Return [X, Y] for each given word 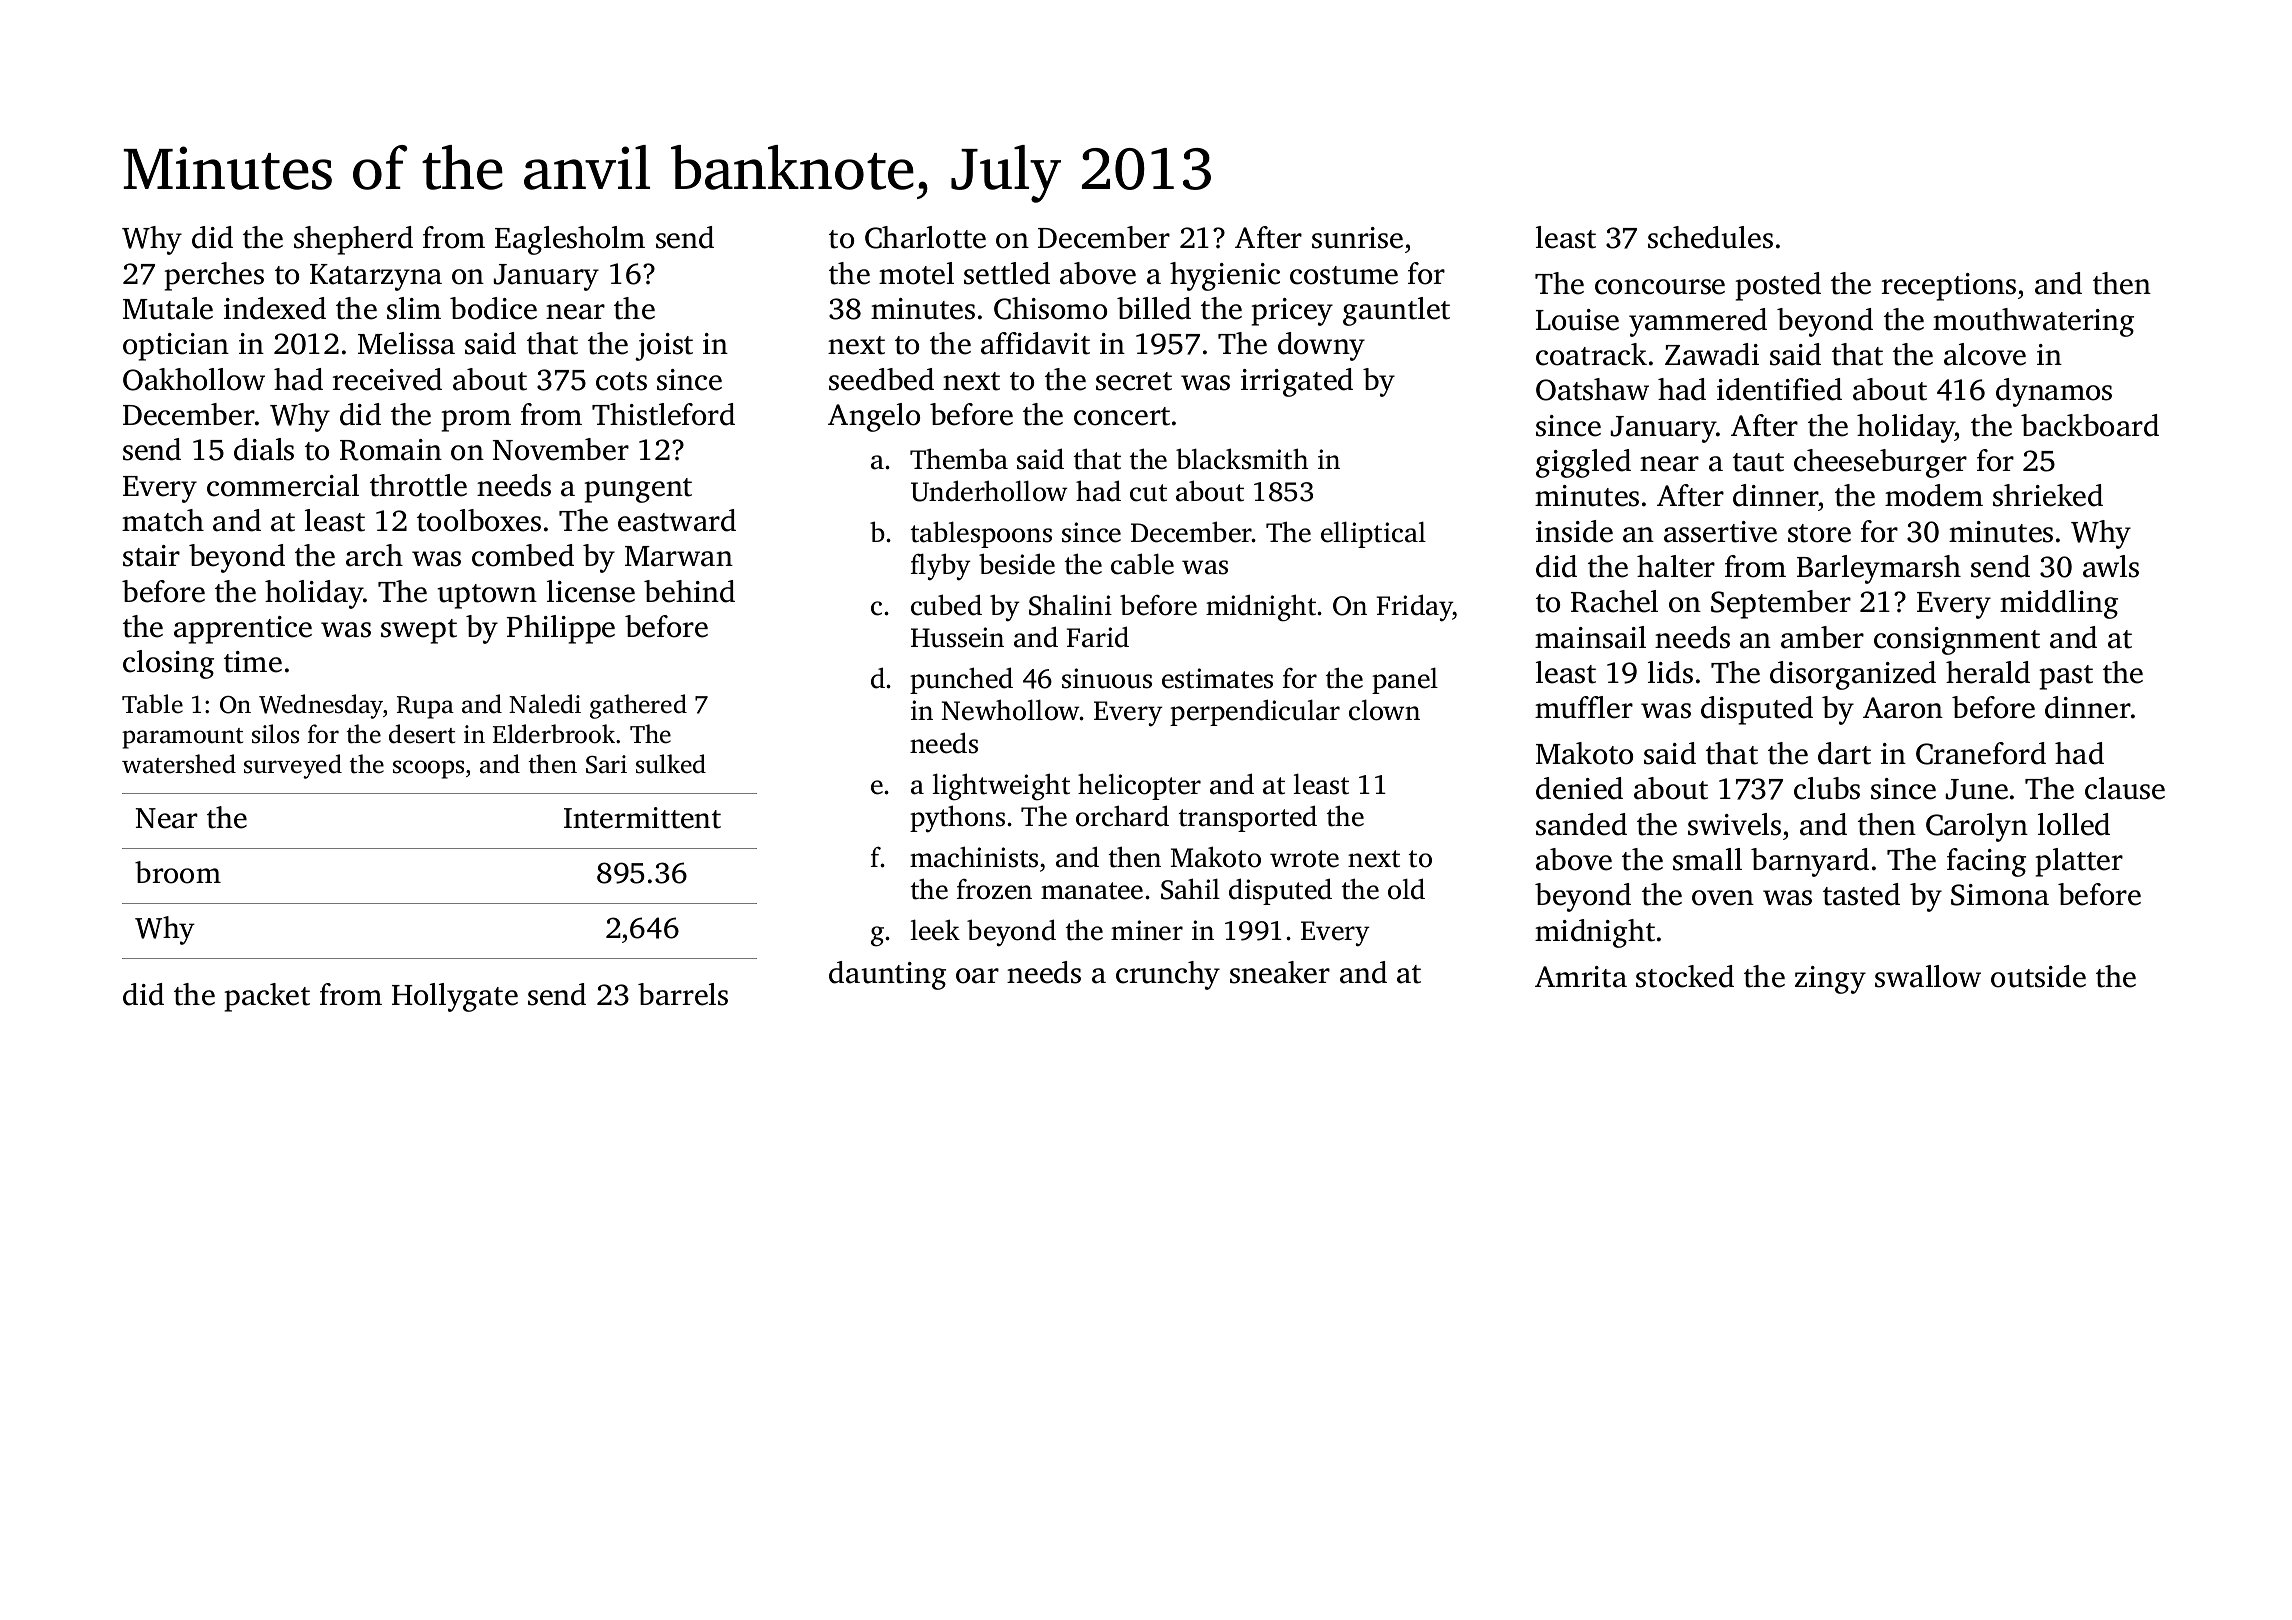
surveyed [293, 766]
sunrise [1357, 238]
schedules [1710, 237]
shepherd [353, 240]
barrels [683, 994]
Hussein [957, 637]
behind [689, 591]
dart [1844, 753]
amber [1822, 637]
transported [1248, 818]
